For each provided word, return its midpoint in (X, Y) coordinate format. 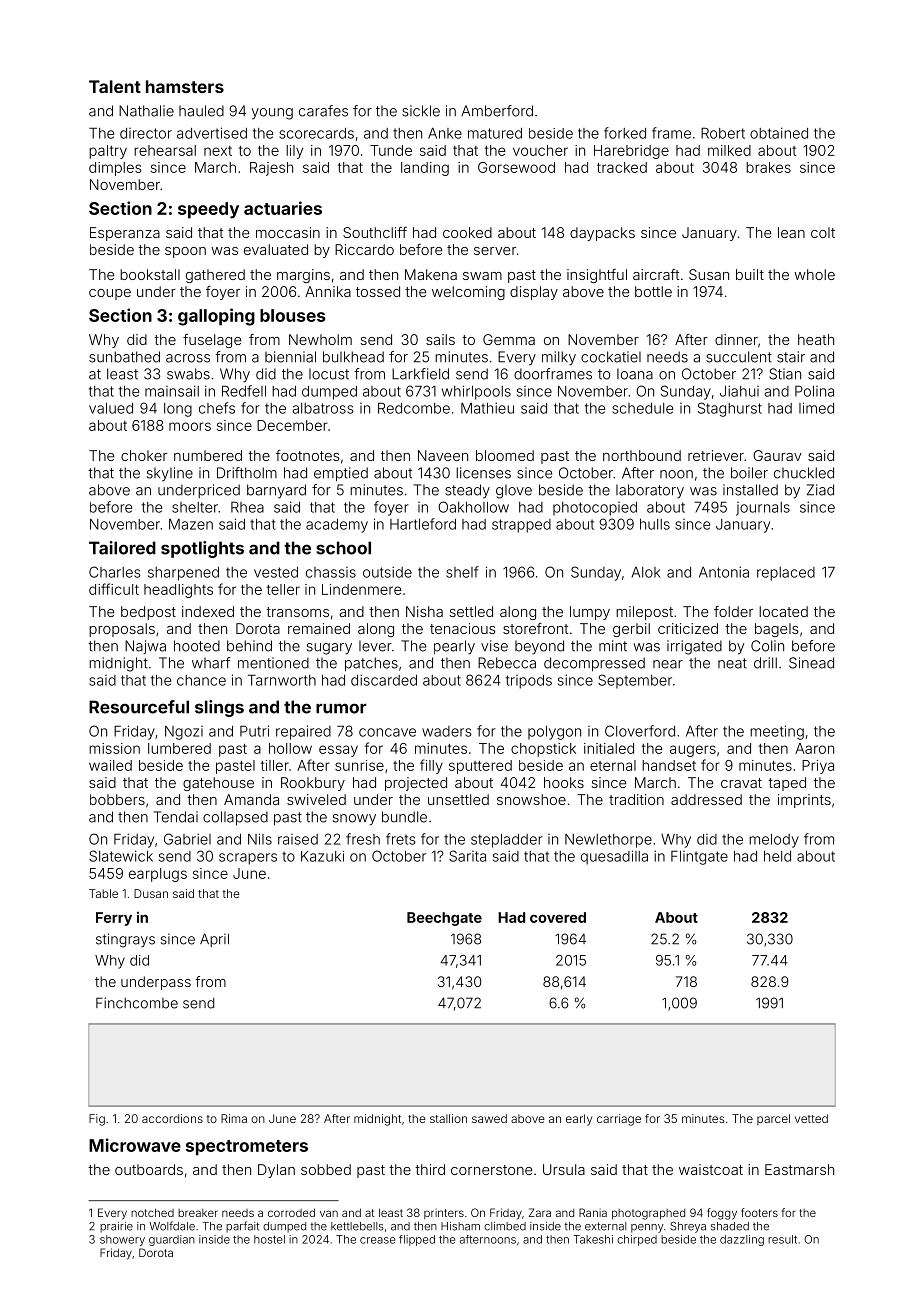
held (777, 856)
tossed (378, 291)
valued (111, 408)
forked (625, 133)
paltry (108, 152)
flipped (417, 1240)
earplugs (158, 875)
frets (401, 839)
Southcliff (375, 232)
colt (823, 232)
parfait (242, 1227)
